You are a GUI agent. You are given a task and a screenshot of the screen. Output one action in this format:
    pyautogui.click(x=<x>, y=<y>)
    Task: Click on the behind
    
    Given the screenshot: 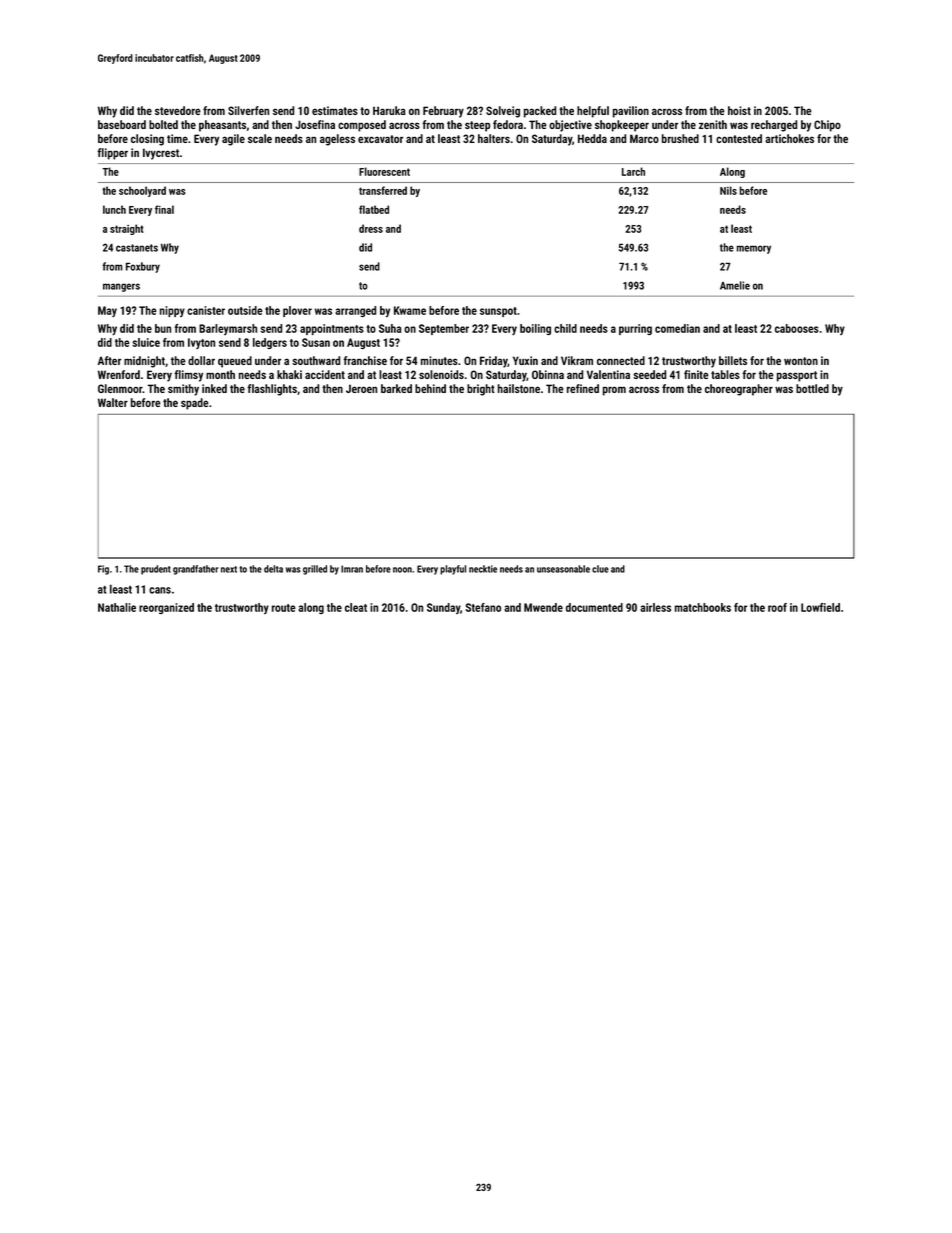 What is the action you would take?
    pyautogui.click(x=430, y=388)
